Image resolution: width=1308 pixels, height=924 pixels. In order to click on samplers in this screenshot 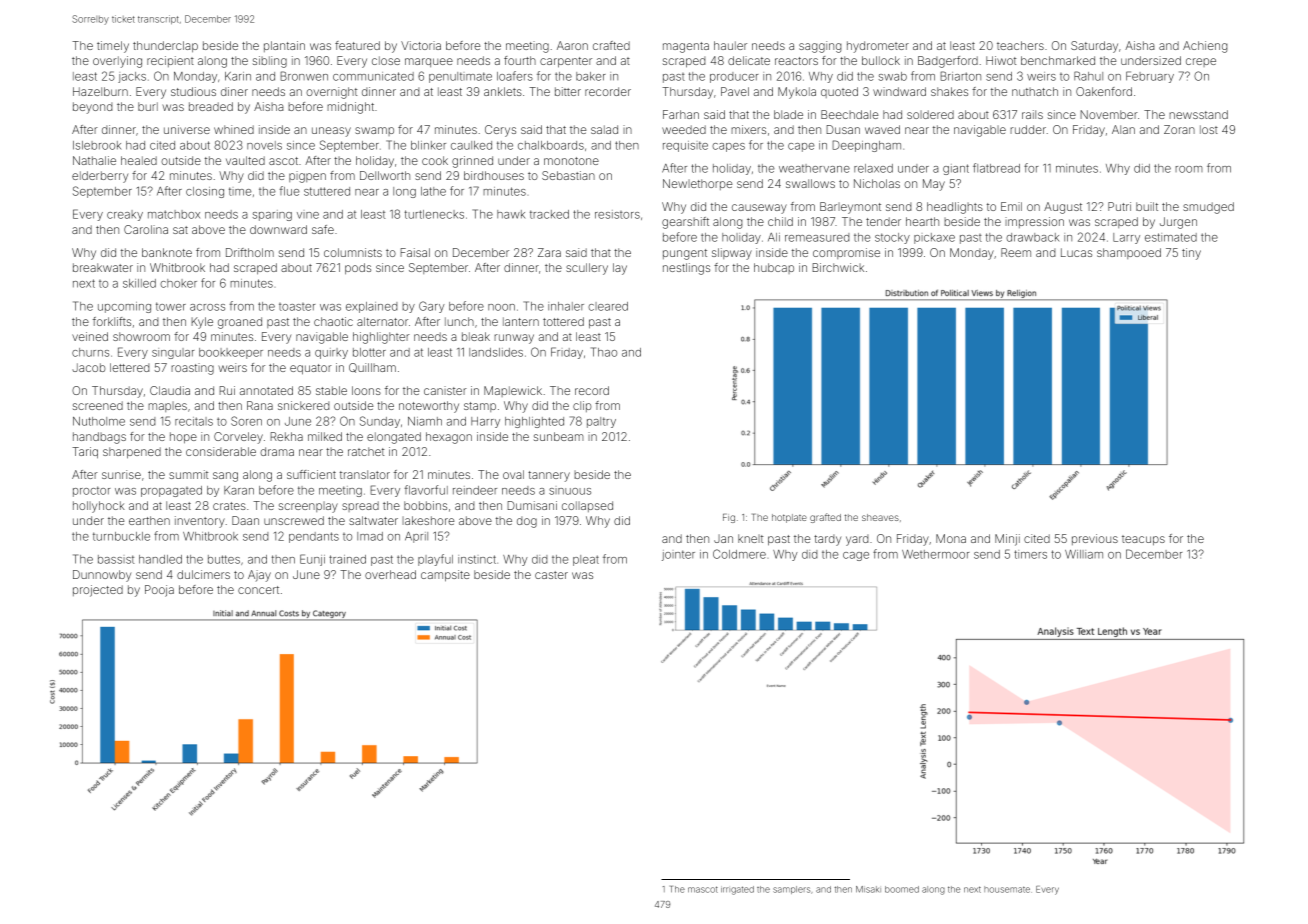, I will do `click(791, 890)`.
